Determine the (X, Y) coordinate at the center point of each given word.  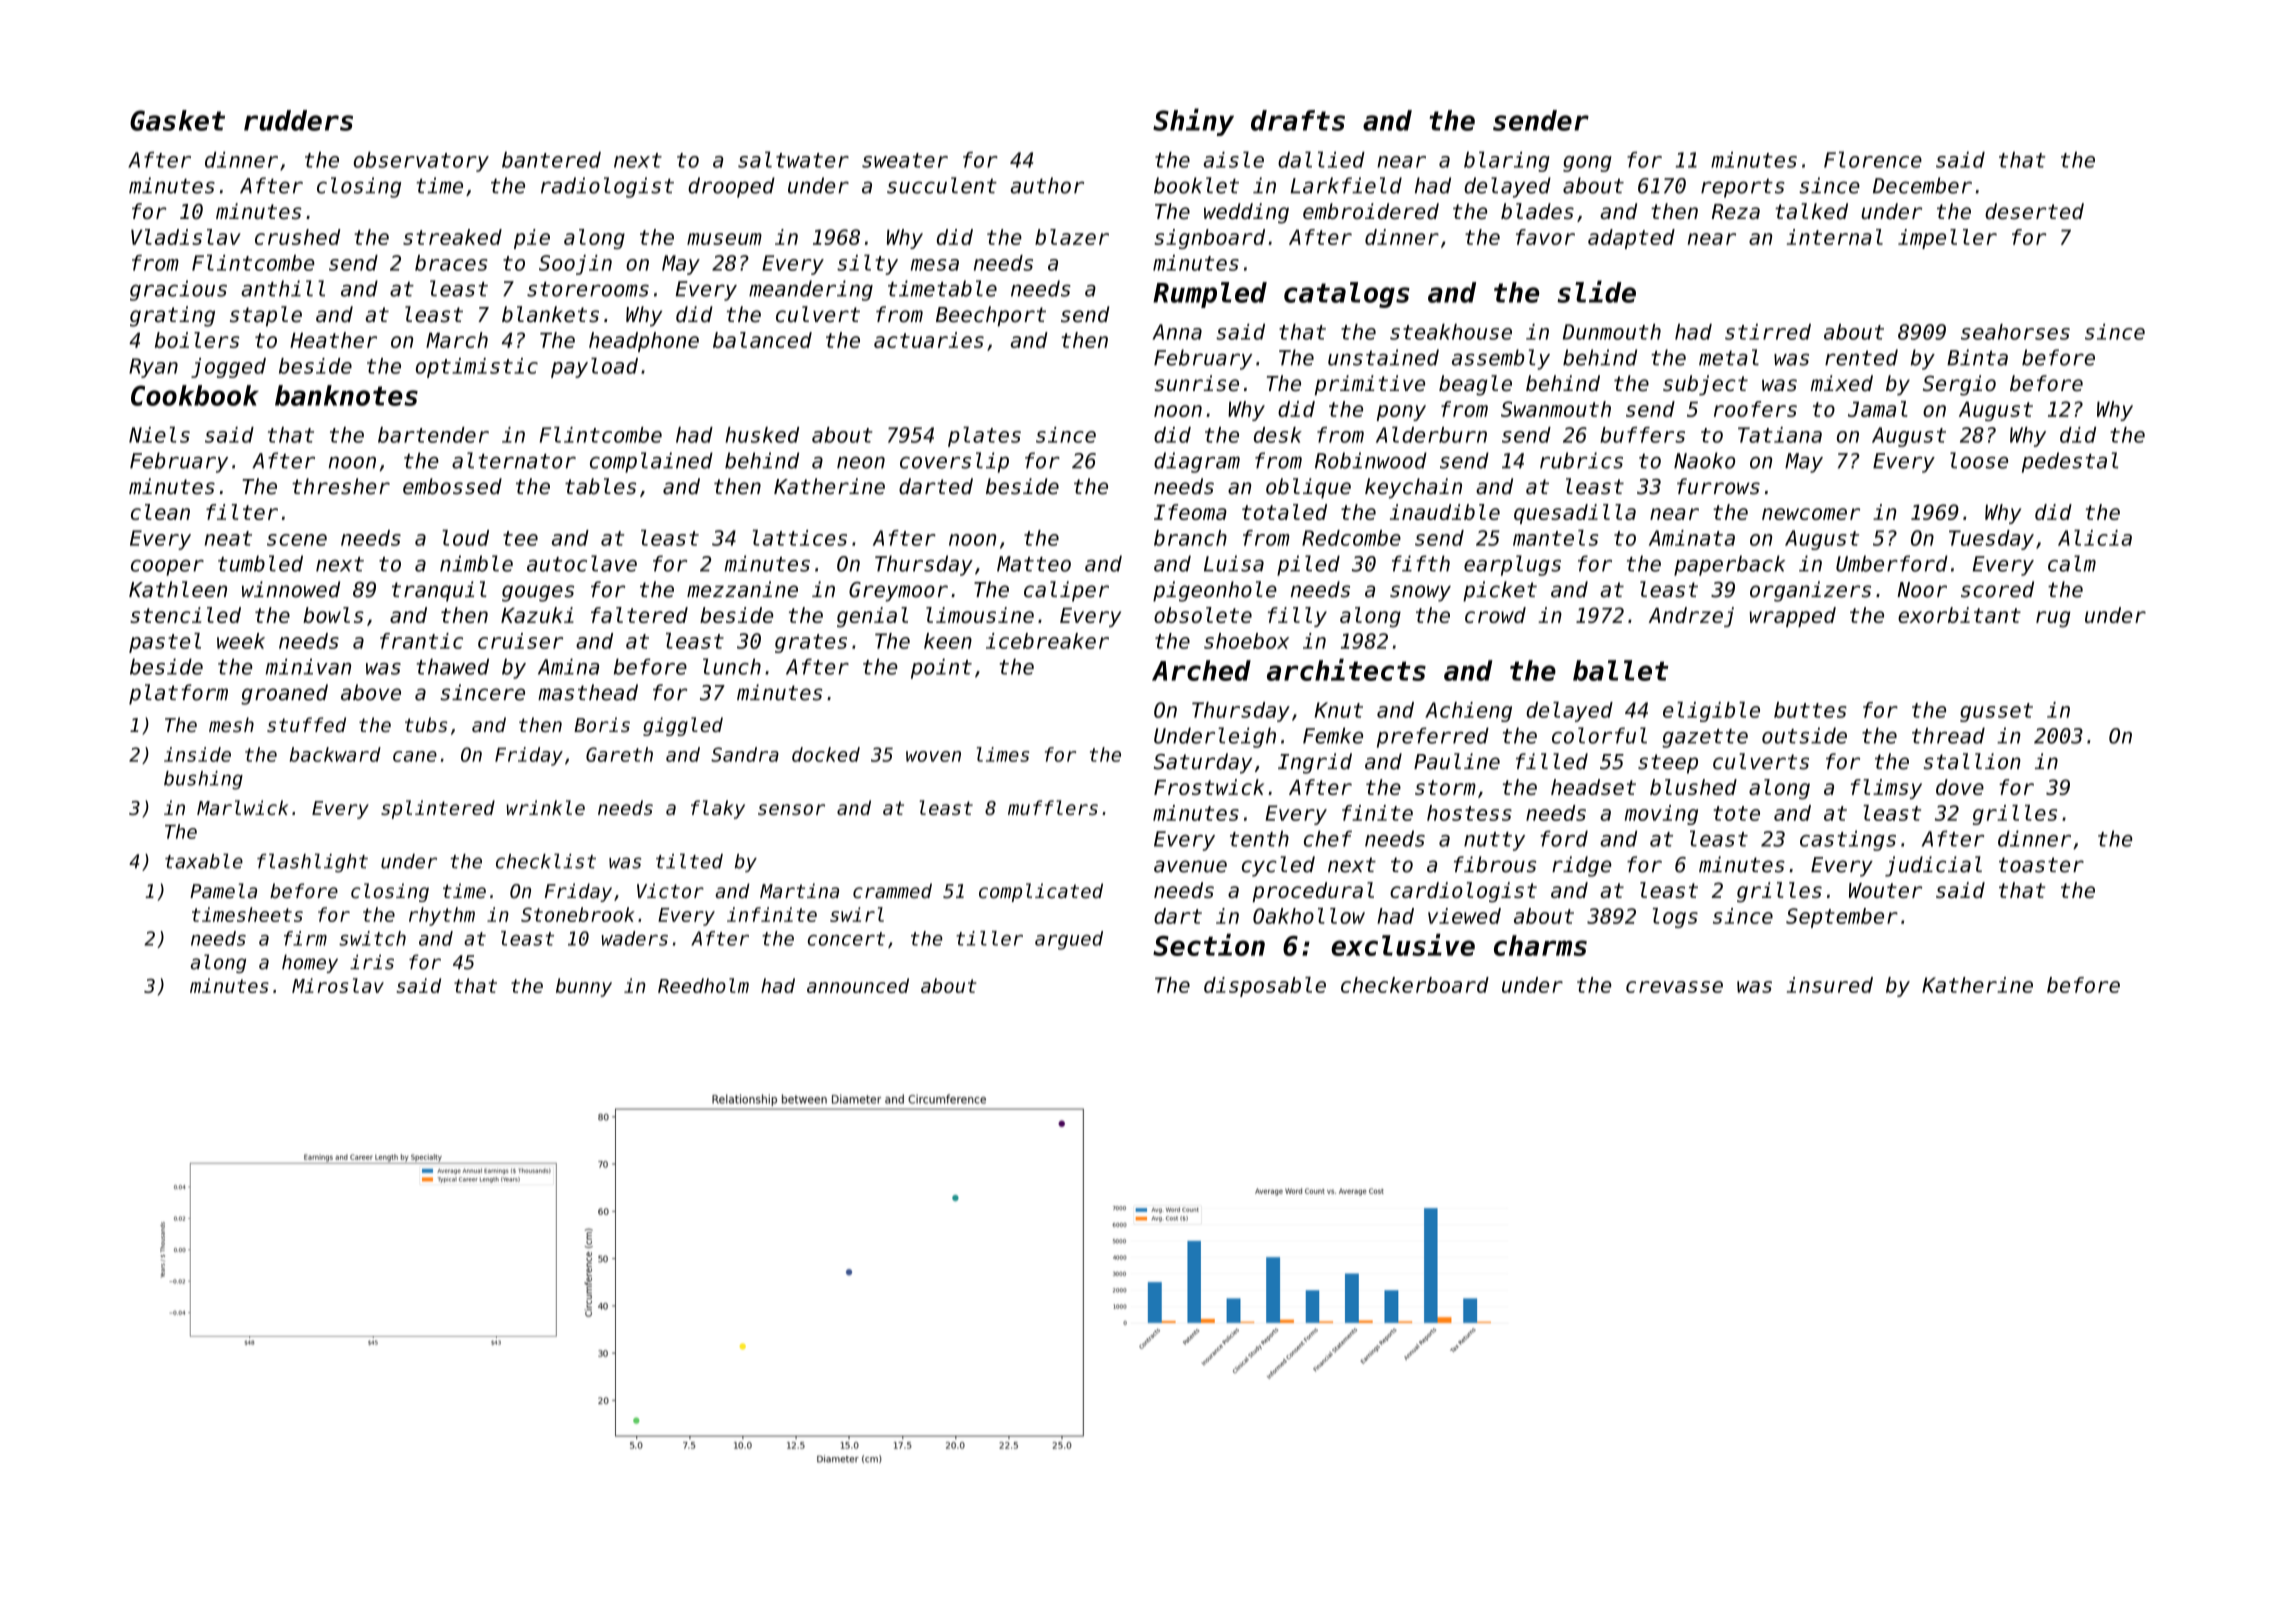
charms (1540, 945)
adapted (1631, 239)
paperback (1729, 565)
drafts (1298, 120)
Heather (333, 340)
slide (1596, 291)
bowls (333, 615)
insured (1830, 985)
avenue (1190, 866)
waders (635, 938)
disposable (1265, 987)
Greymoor (898, 592)
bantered (551, 160)
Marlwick (242, 807)
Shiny (1193, 122)
